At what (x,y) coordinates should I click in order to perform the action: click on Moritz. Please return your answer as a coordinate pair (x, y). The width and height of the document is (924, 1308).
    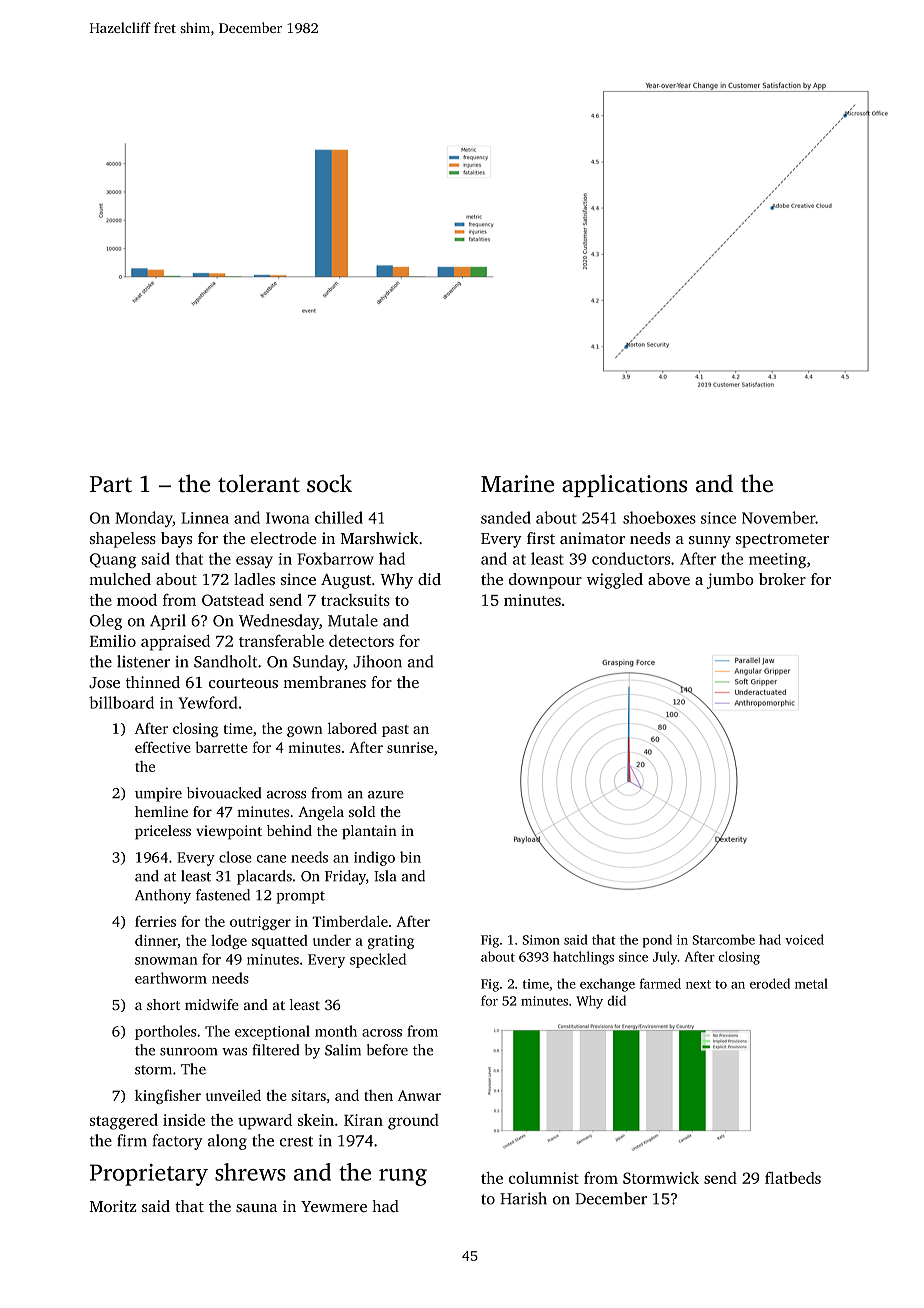
    Looking at the image, I should click on (113, 1206).
